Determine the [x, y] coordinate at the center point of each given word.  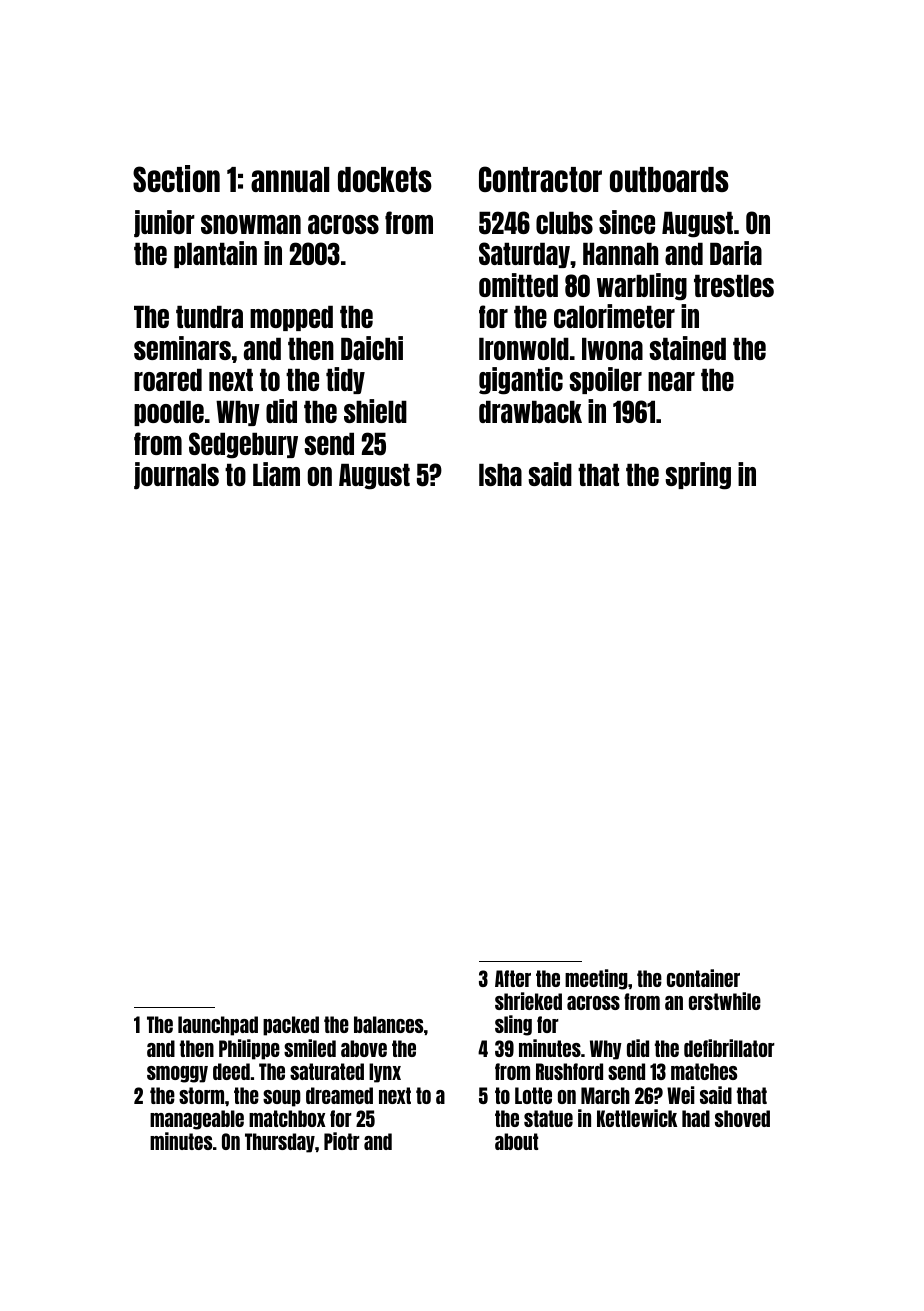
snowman [251, 224]
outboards [669, 179]
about [516, 1141]
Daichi [372, 348]
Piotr [342, 1141]
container [703, 978]
